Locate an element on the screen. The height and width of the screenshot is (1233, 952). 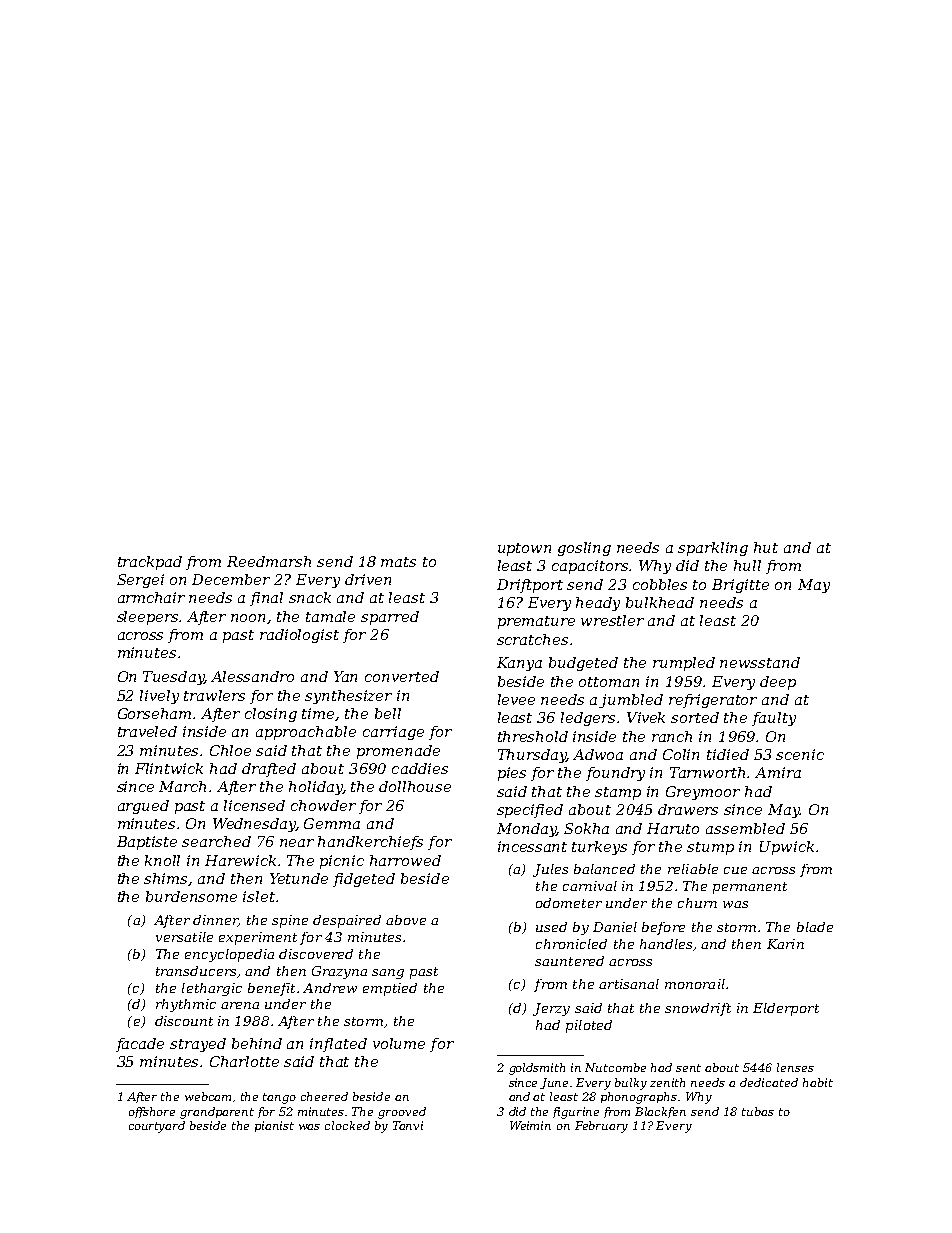
mats is located at coordinates (398, 562).
